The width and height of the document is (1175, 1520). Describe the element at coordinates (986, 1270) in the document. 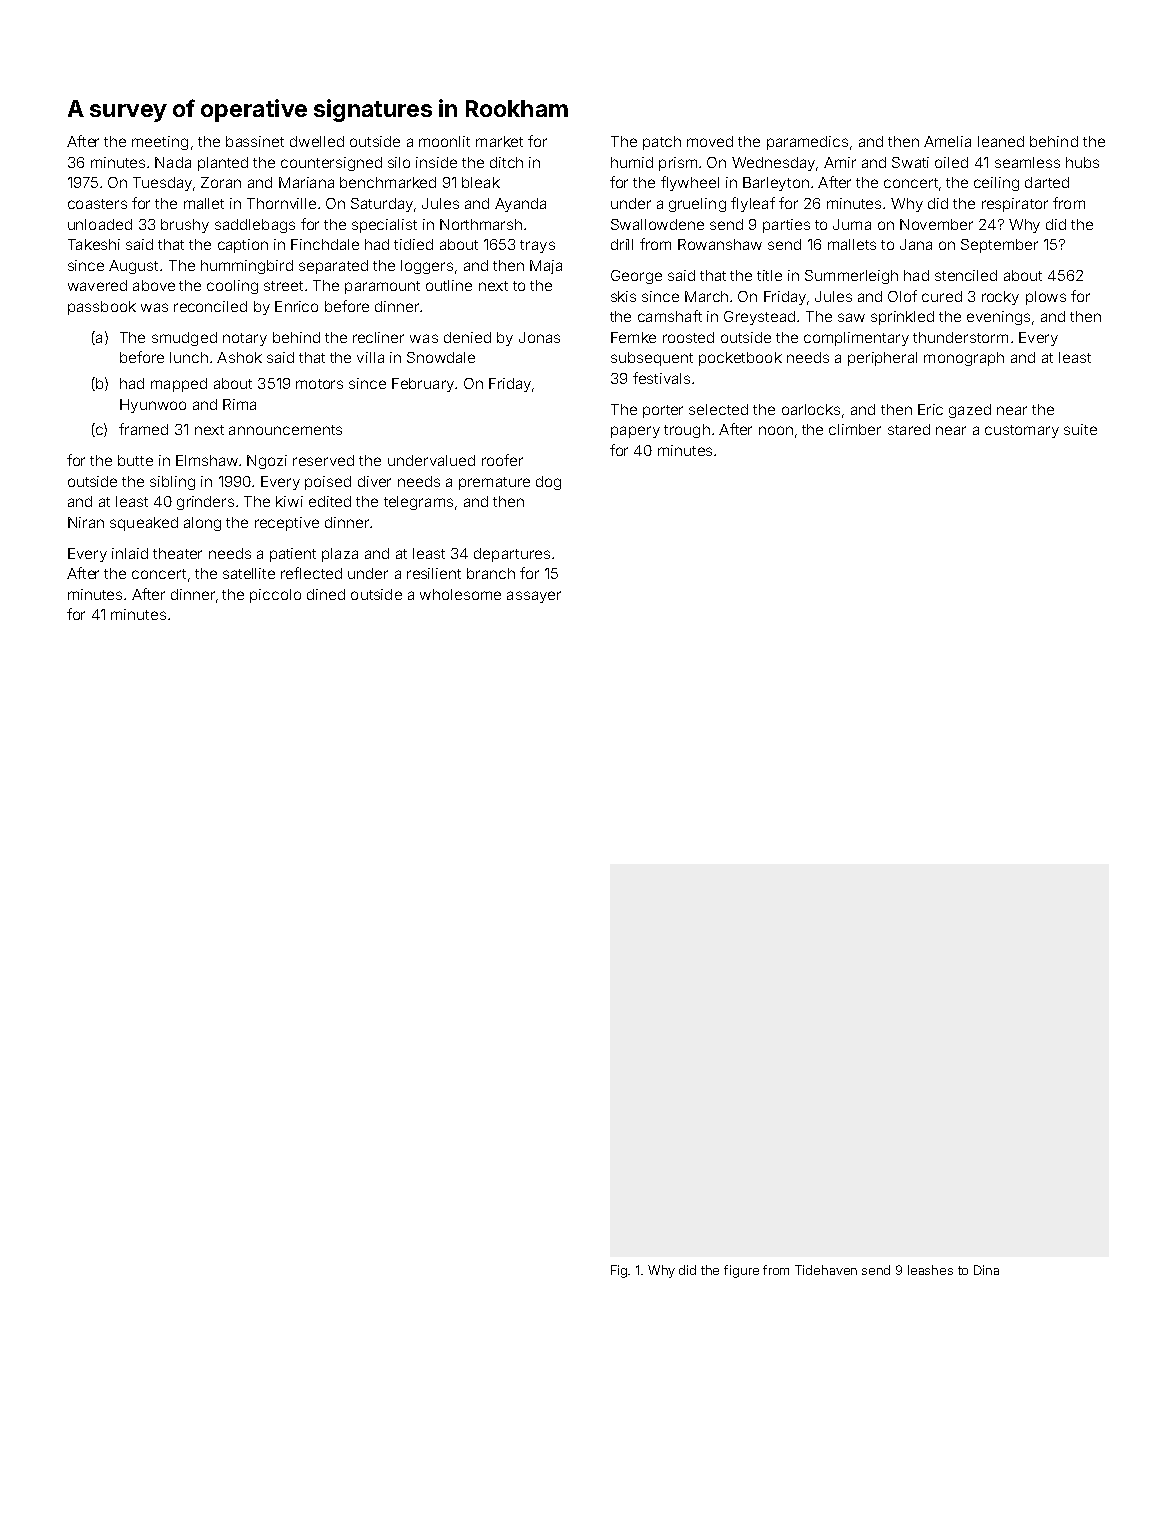

I see `Dina` at that location.
